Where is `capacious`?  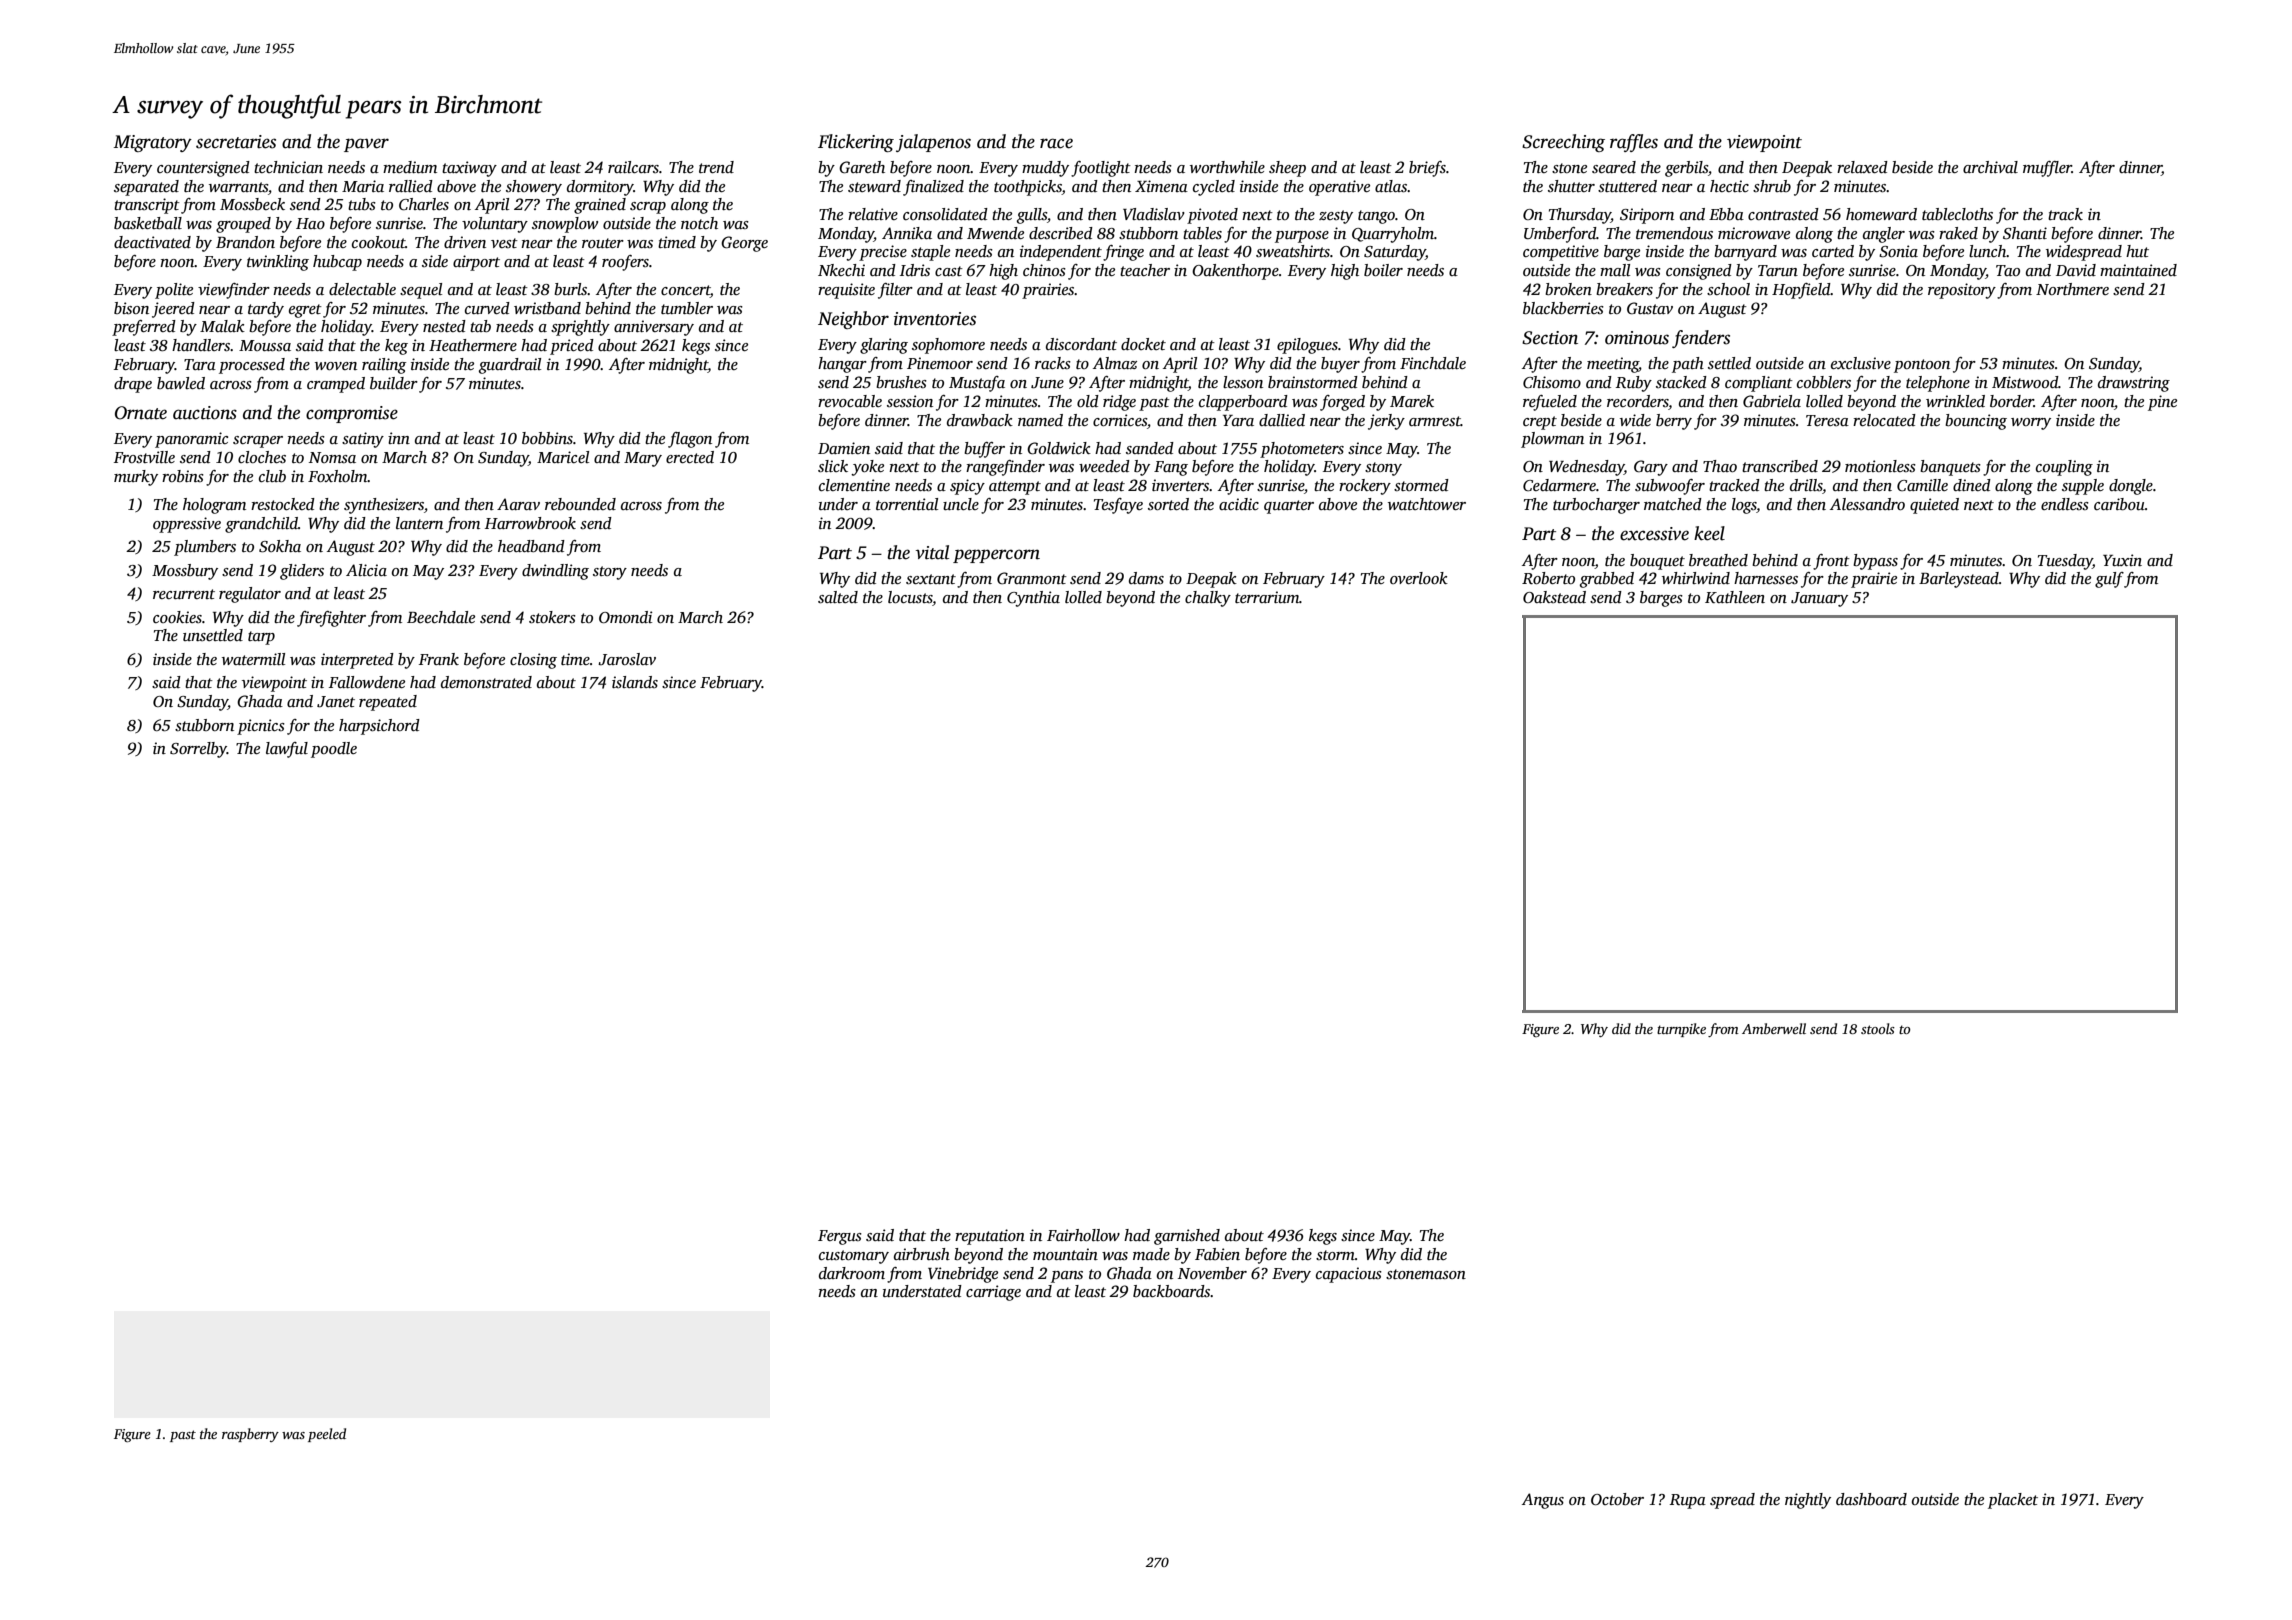
capacious is located at coordinates (1349, 1275).
